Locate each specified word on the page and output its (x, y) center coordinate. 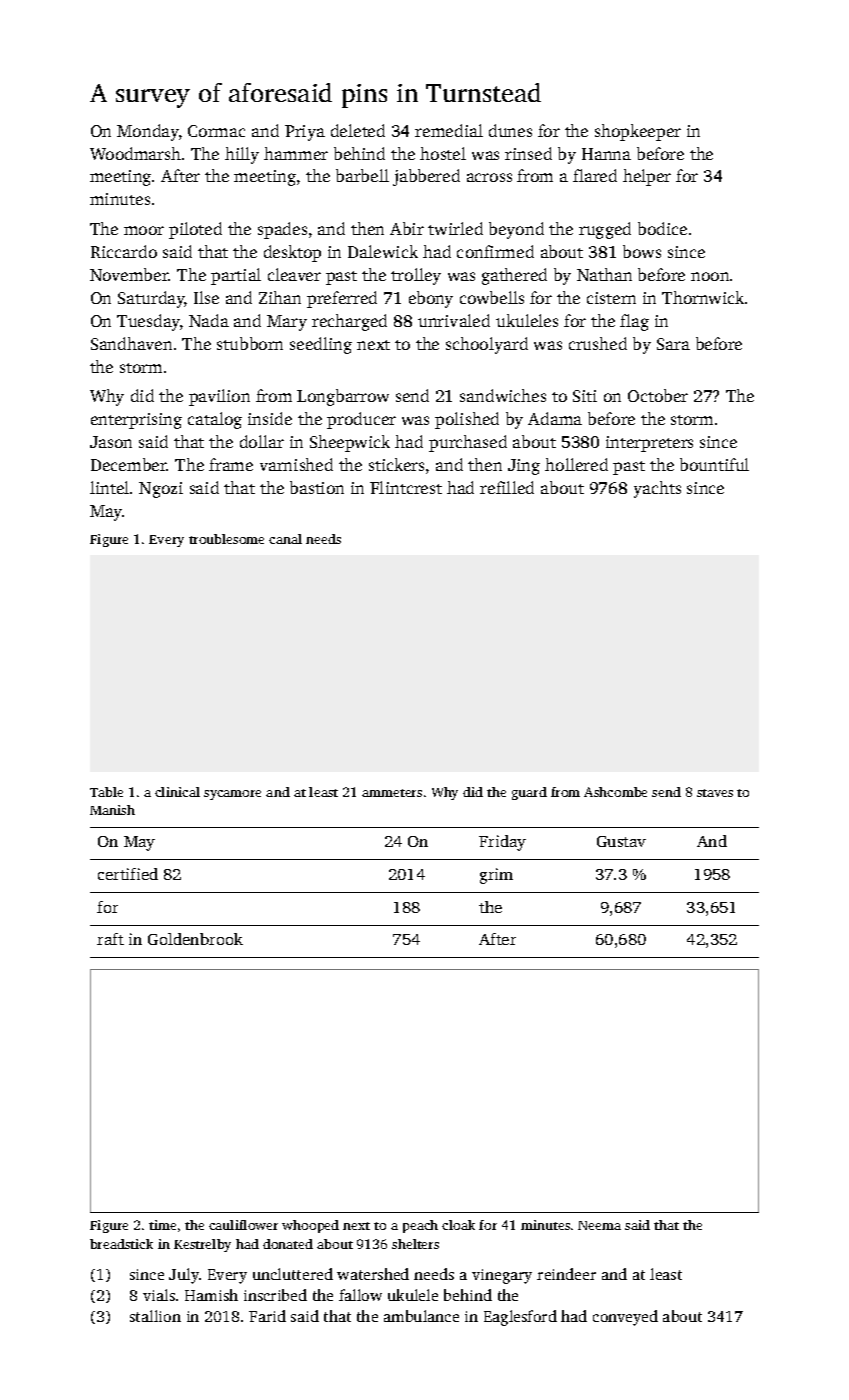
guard (529, 793)
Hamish (211, 1295)
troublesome (226, 539)
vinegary (502, 1276)
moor (144, 230)
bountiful (714, 464)
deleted (358, 130)
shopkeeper (638, 132)
